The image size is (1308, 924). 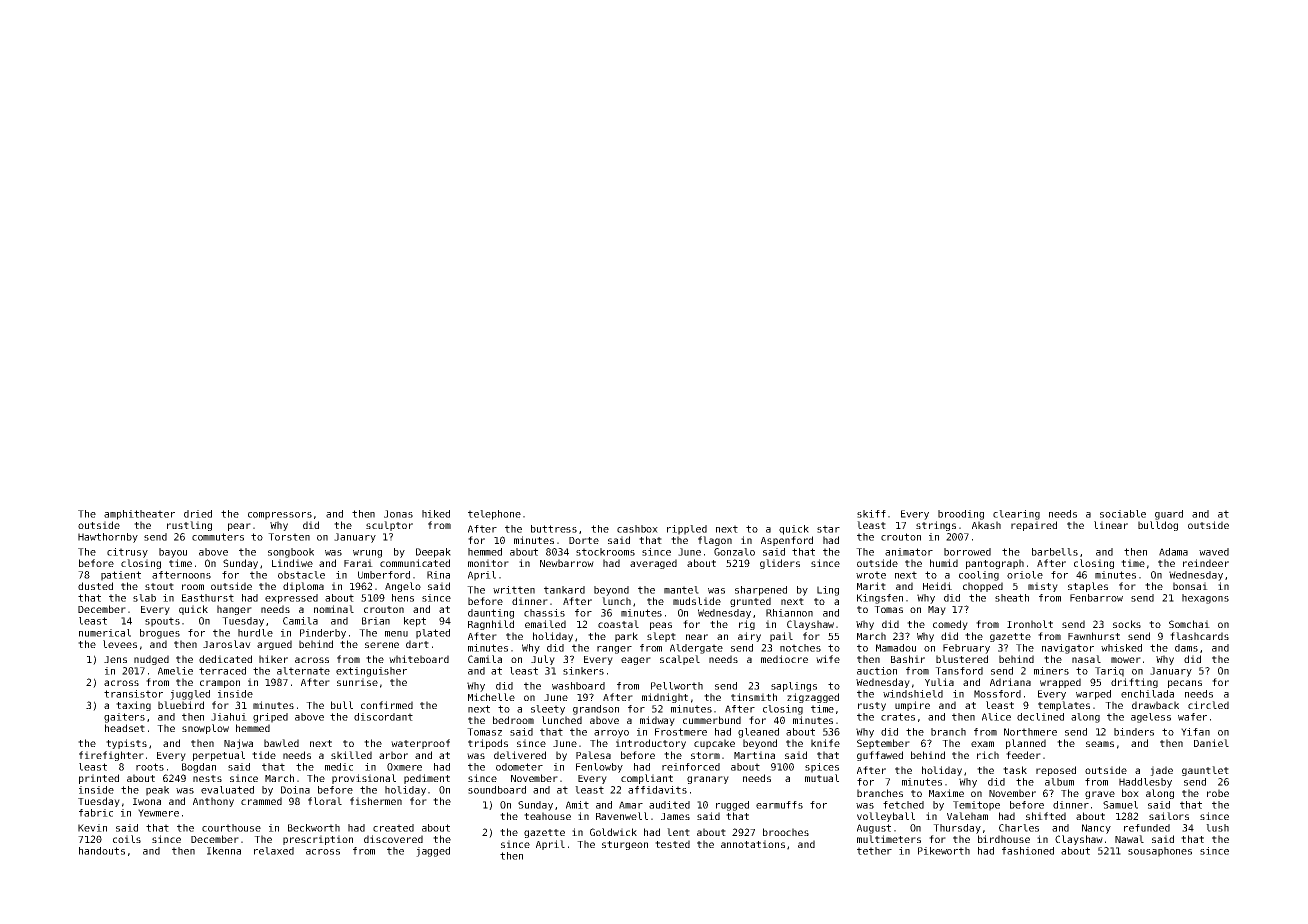 What do you see at coordinates (301, 575) in the screenshot?
I see `obstacle` at bounding box center [301, 575].
